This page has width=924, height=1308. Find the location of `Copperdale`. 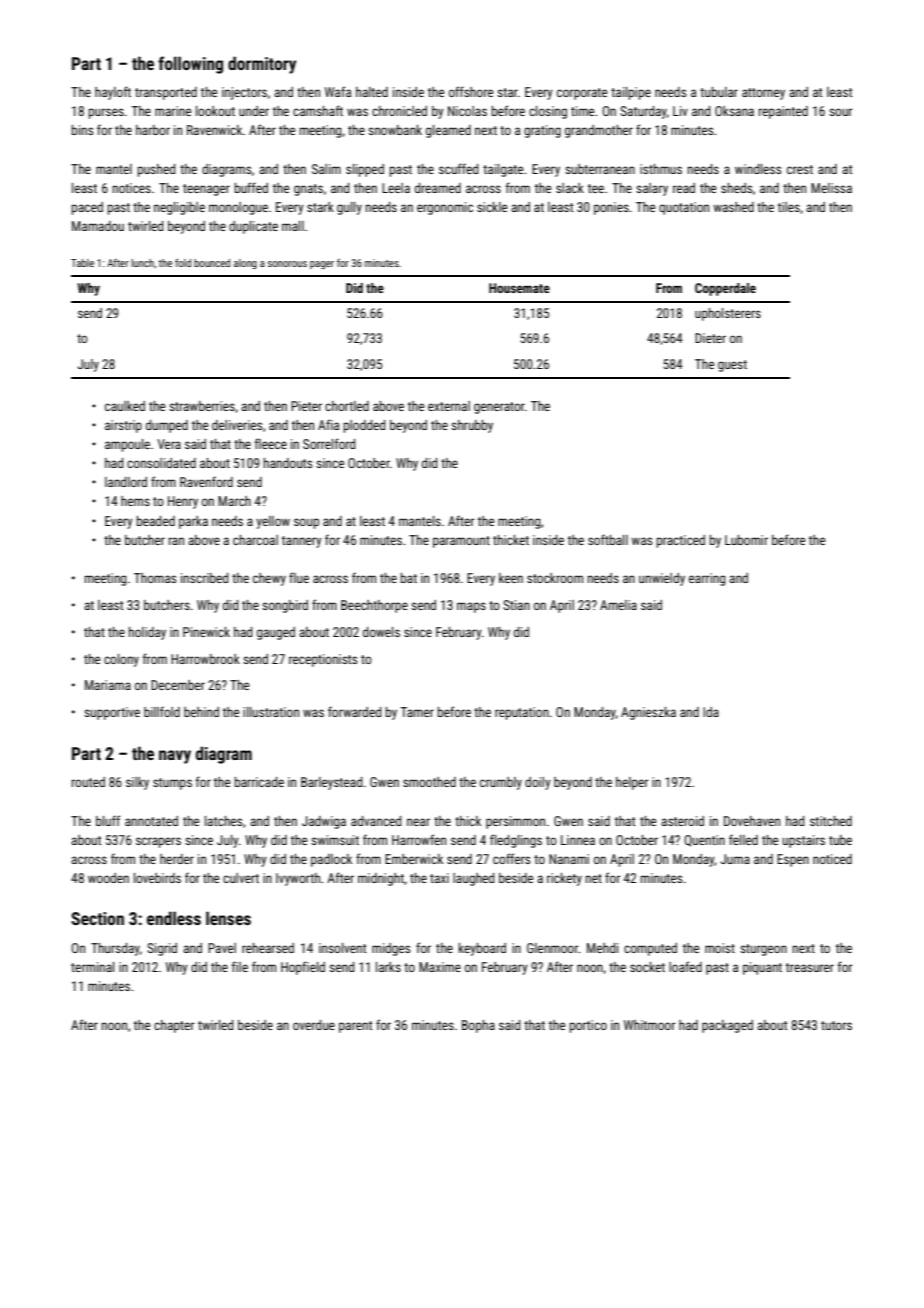

Copperdale is located at coordinates (725, 289).
